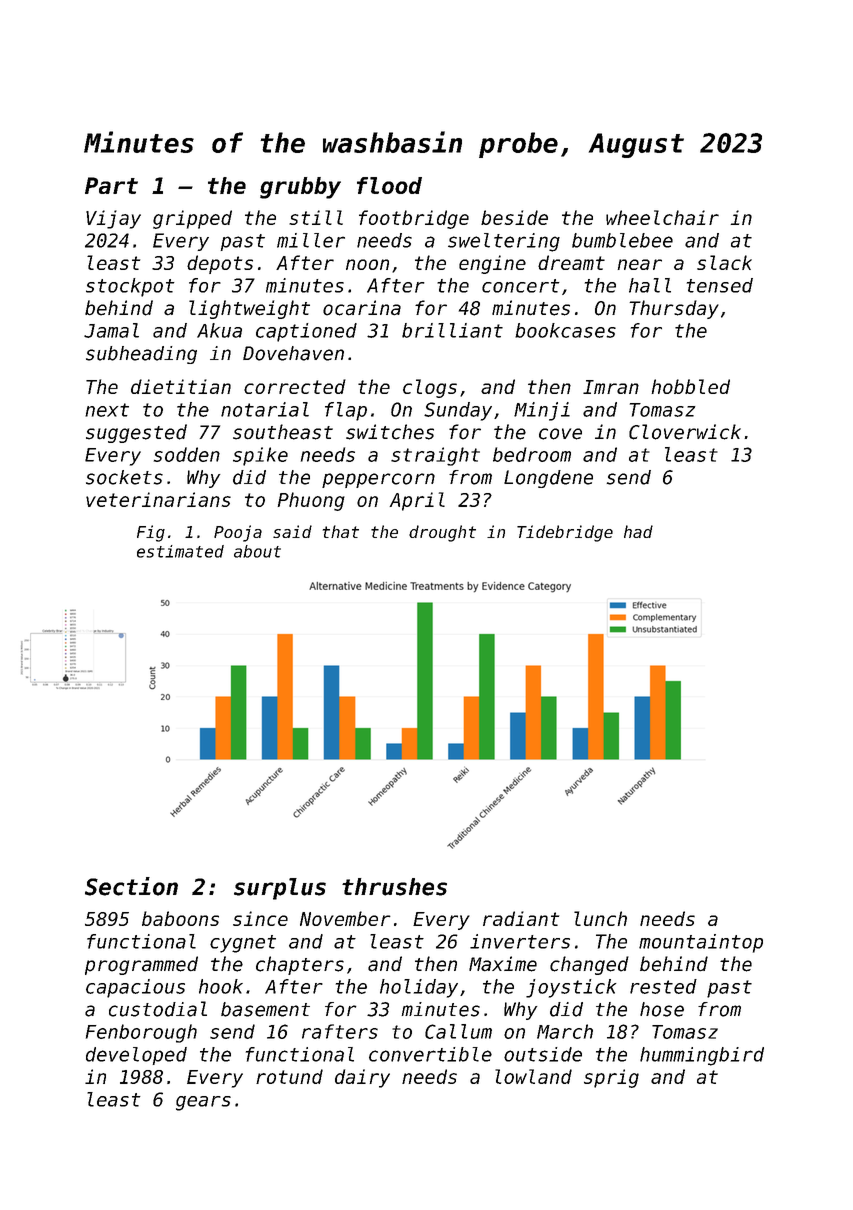 Image resolution: width=853 pixels, height=1210 pixels. What do you see at coordinates (638, 531) in the screenshot?
I see `had` at bounding box center [638, 531].
